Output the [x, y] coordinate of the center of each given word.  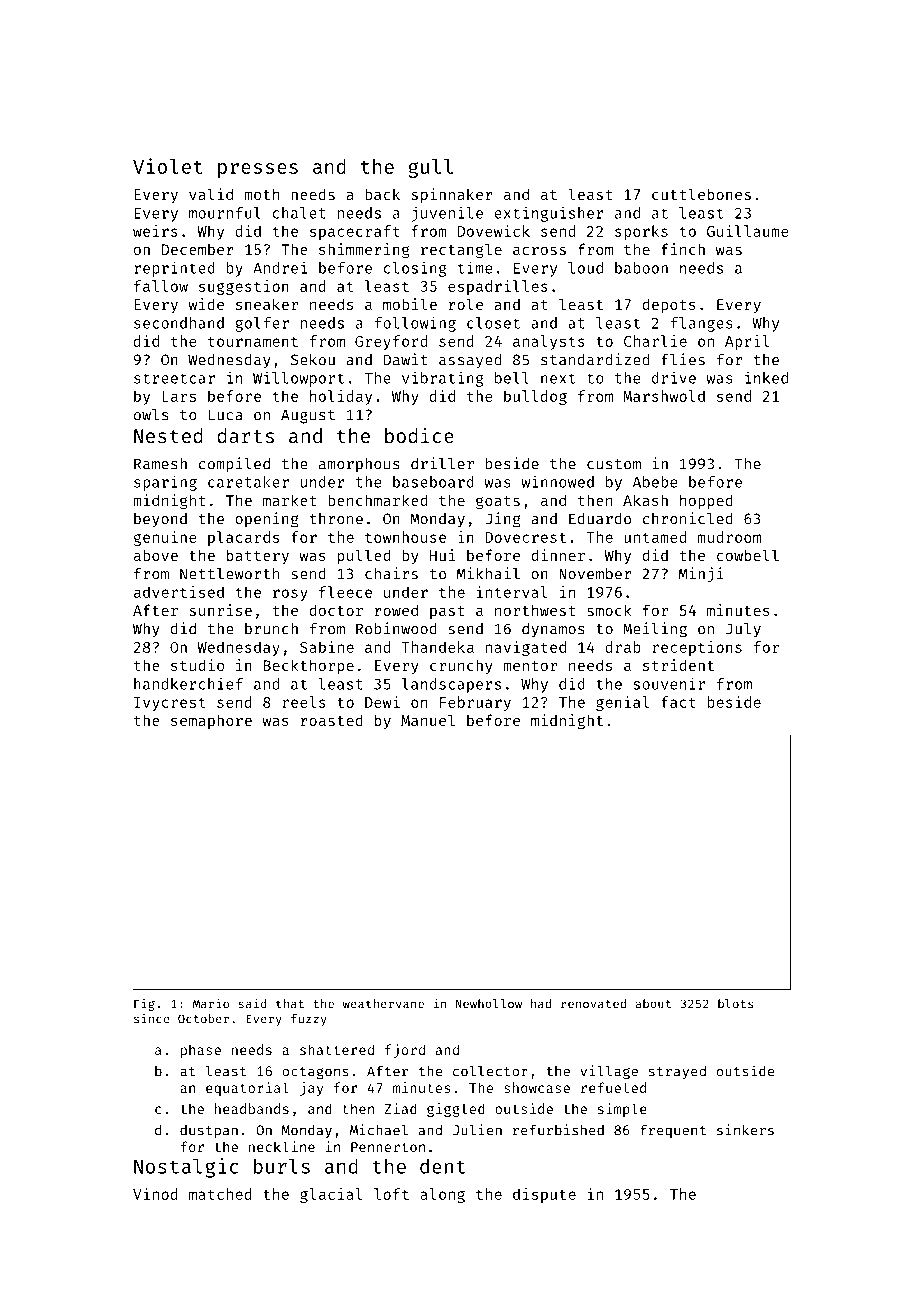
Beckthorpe [308, 666]
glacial [331, 1195]
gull [430, 168]
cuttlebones [701, 194]
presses [258, 170]
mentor [530, 666]
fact [678, 702]
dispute [544, 1195]
